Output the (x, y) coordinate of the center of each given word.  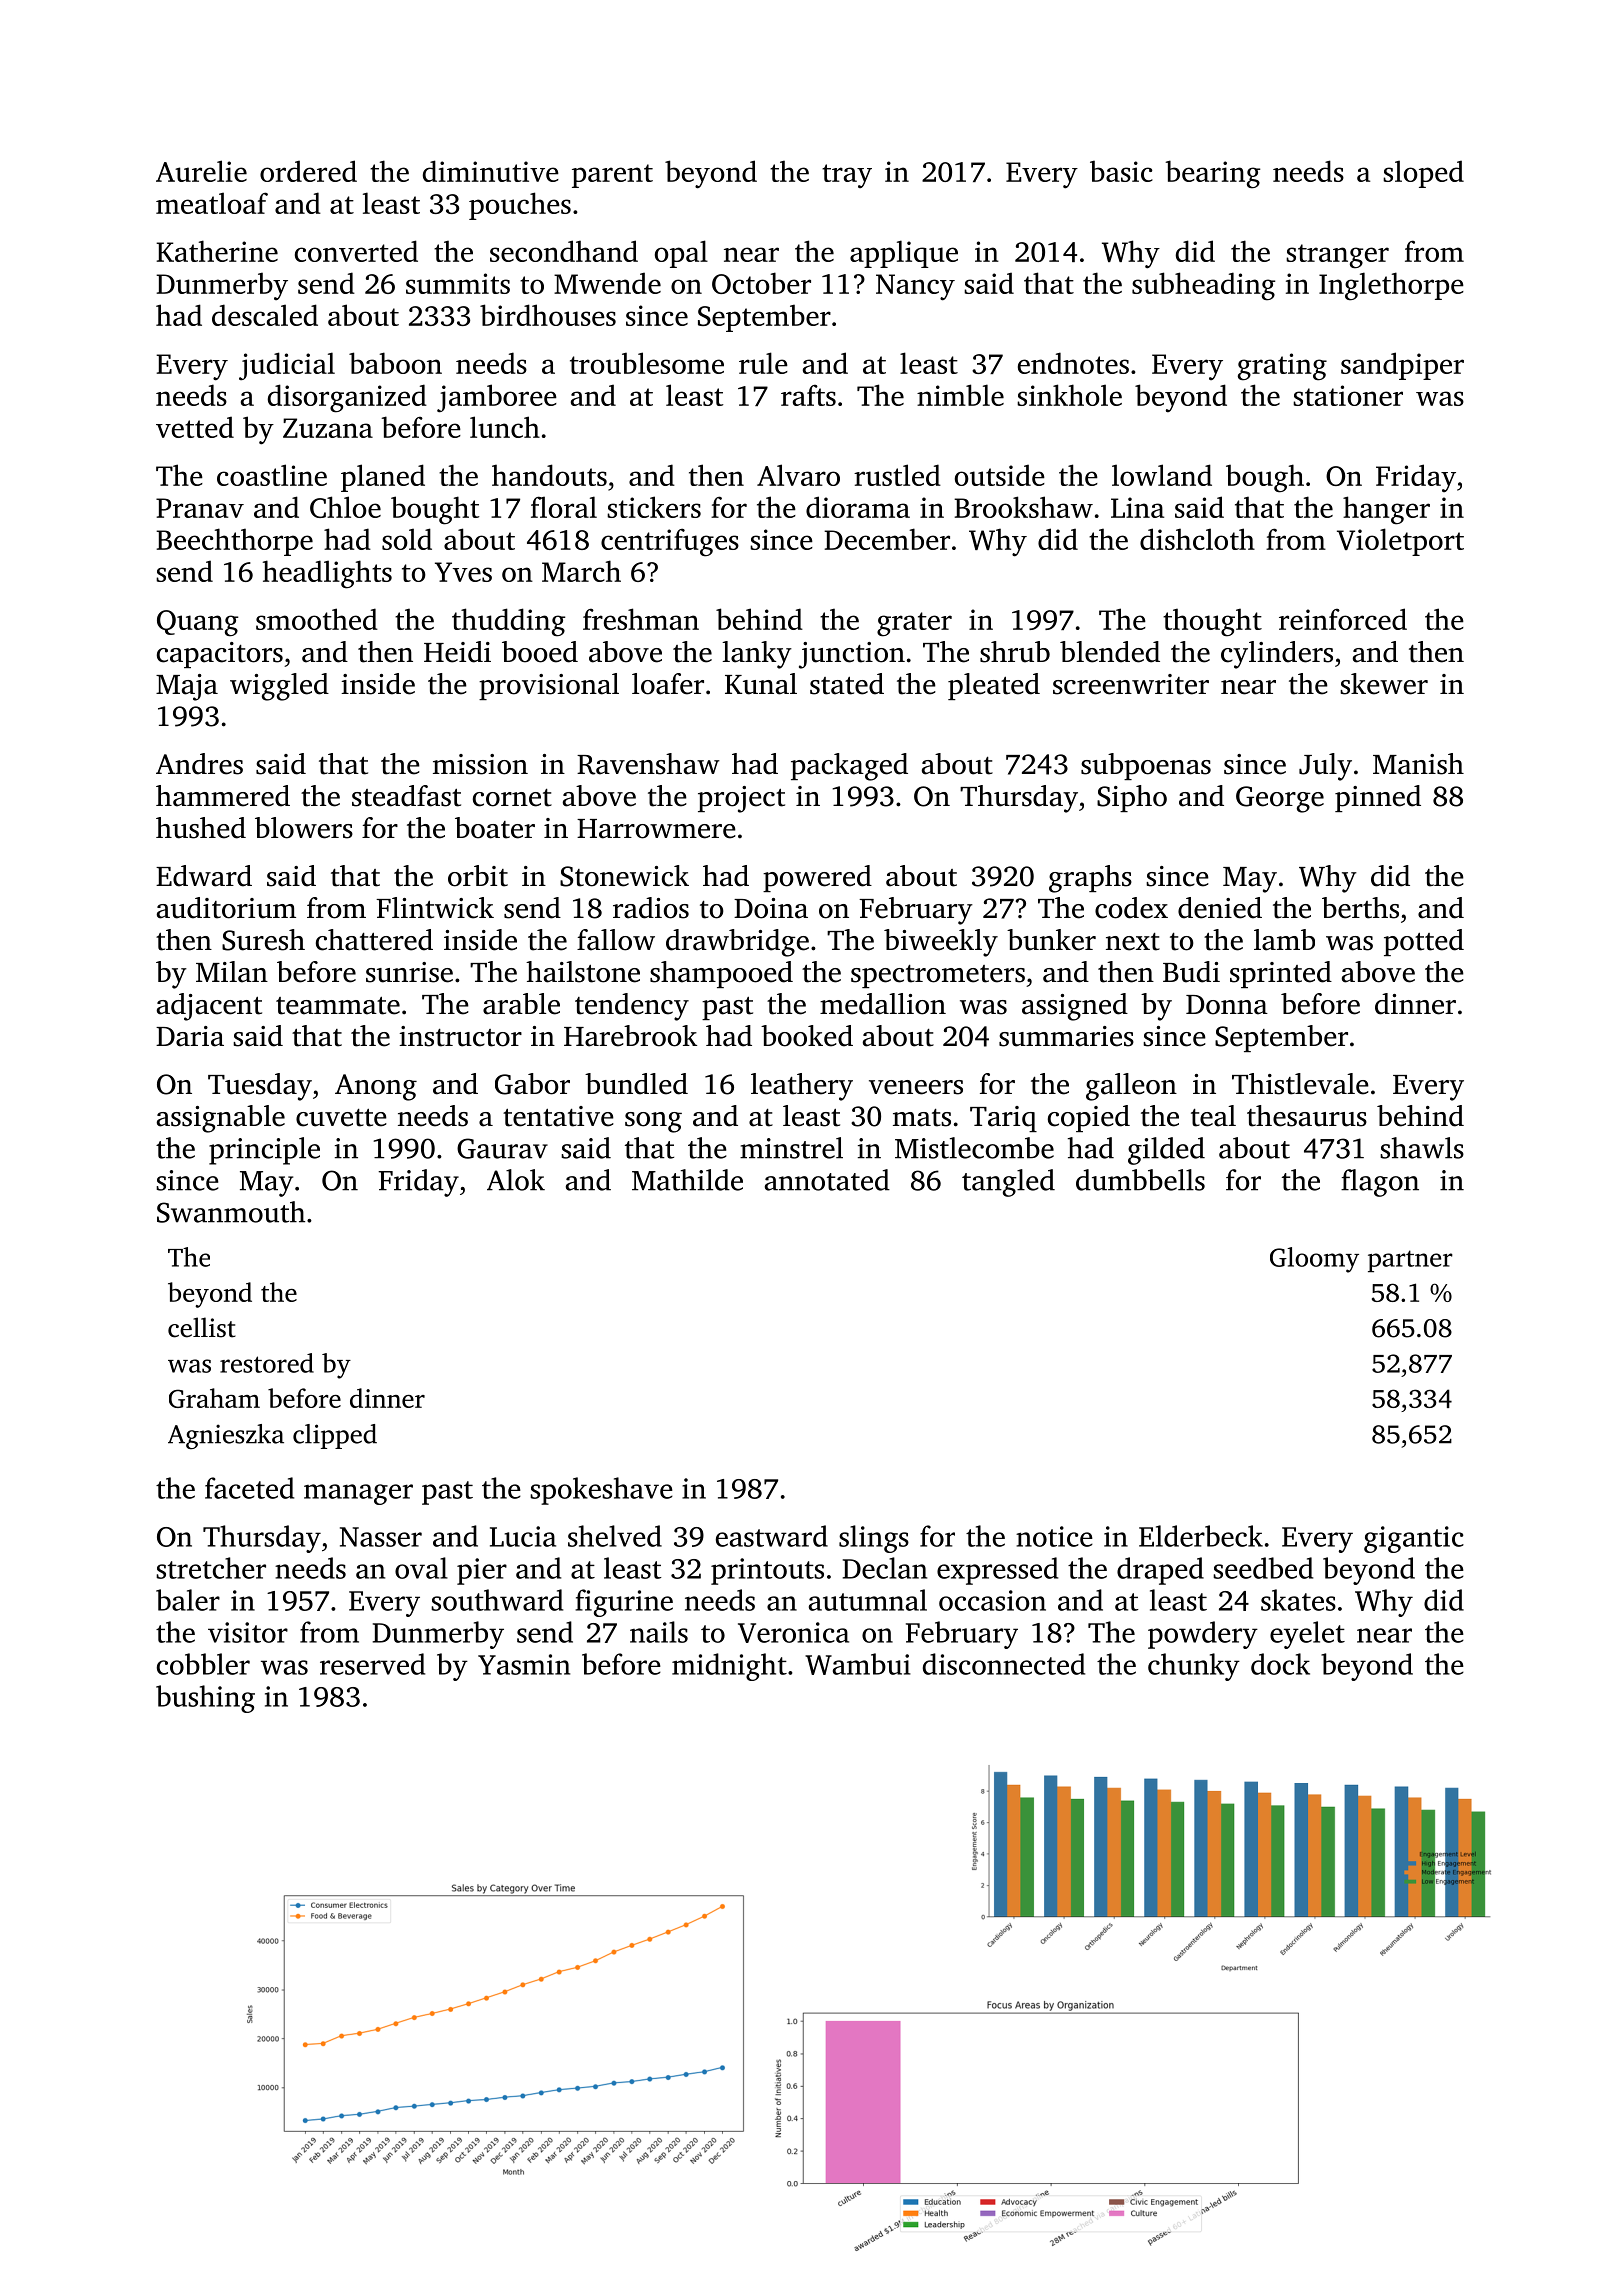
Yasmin (524, 1664)
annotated (827, 1180)
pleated (994, 686)
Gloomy (1314, 1260)
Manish (1418, 764)
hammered (223, 796)
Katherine (217, 251)
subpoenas (1146, 766)
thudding (508, 622)
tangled (1008, 1183)
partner (1410, 1261)
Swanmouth (231, 1212)
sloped (1423, 174)
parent (612, 176)
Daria (190, 1036)
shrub (1015, 652)
